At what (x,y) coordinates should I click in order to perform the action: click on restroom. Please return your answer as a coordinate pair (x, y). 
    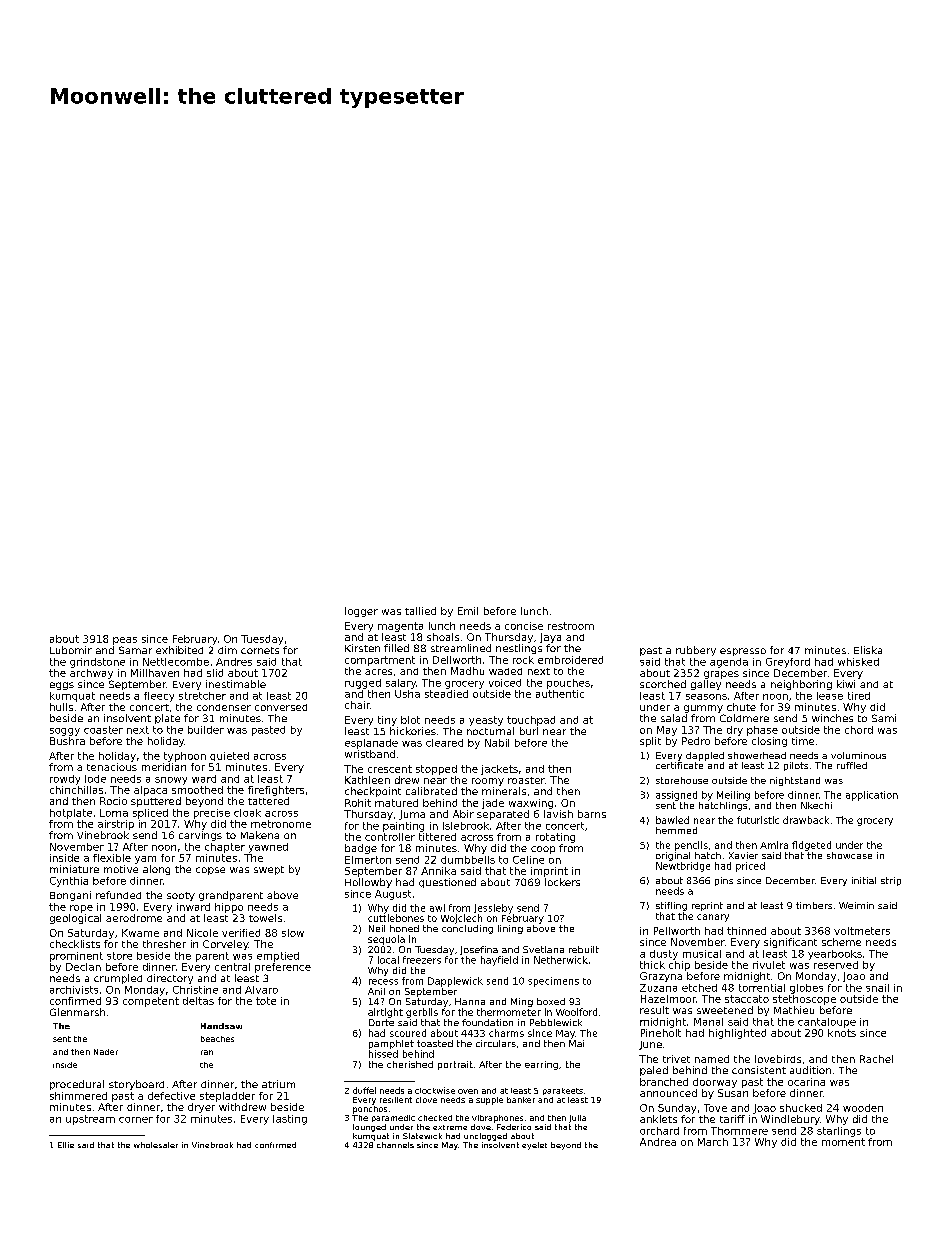
    Looking at the image, I should click on (571, 626).
